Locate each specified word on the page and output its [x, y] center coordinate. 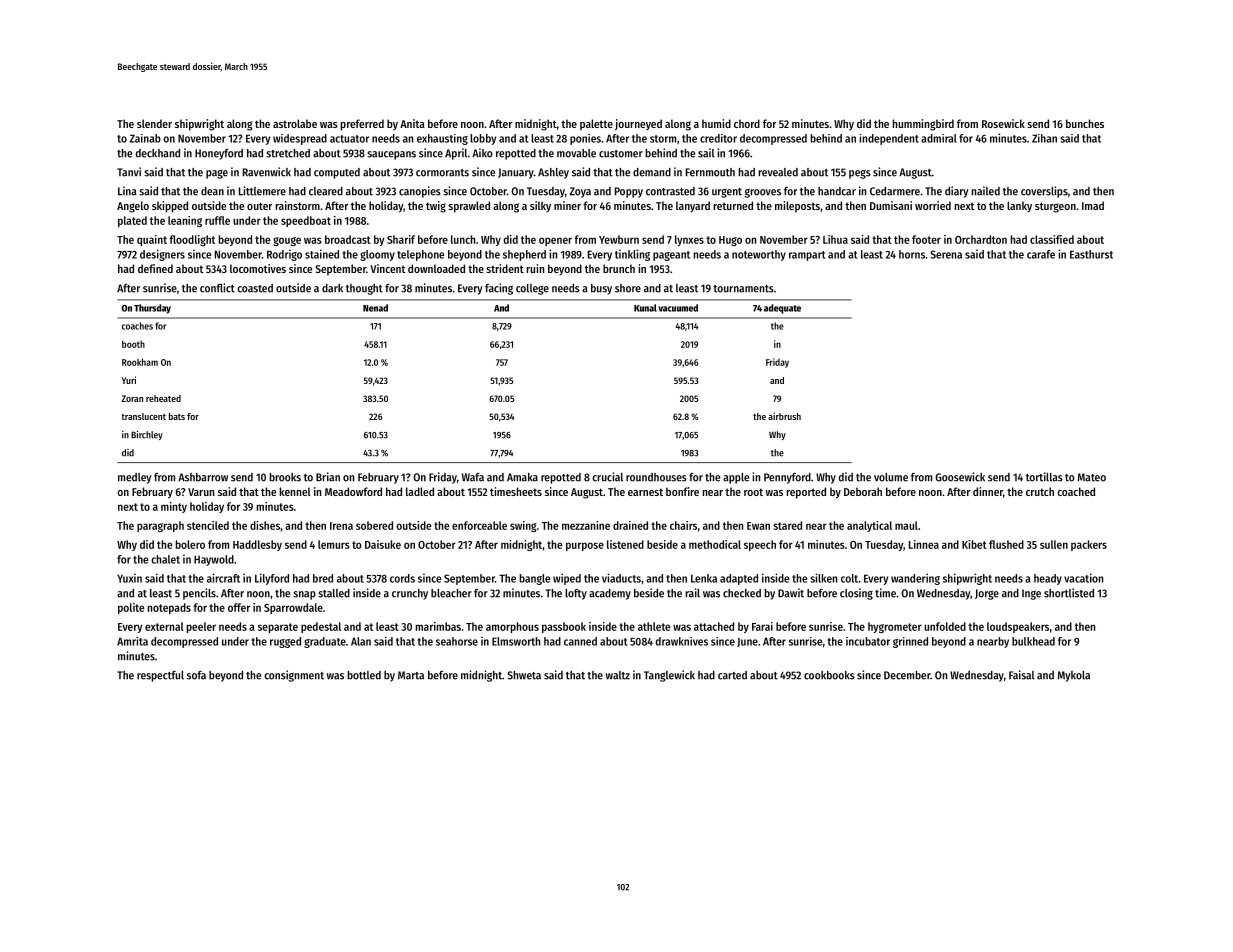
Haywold [214, 560]
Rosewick [1003, 123]
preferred [362, 125]
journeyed [638, 125]
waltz [618, 675]
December [907, 675]
